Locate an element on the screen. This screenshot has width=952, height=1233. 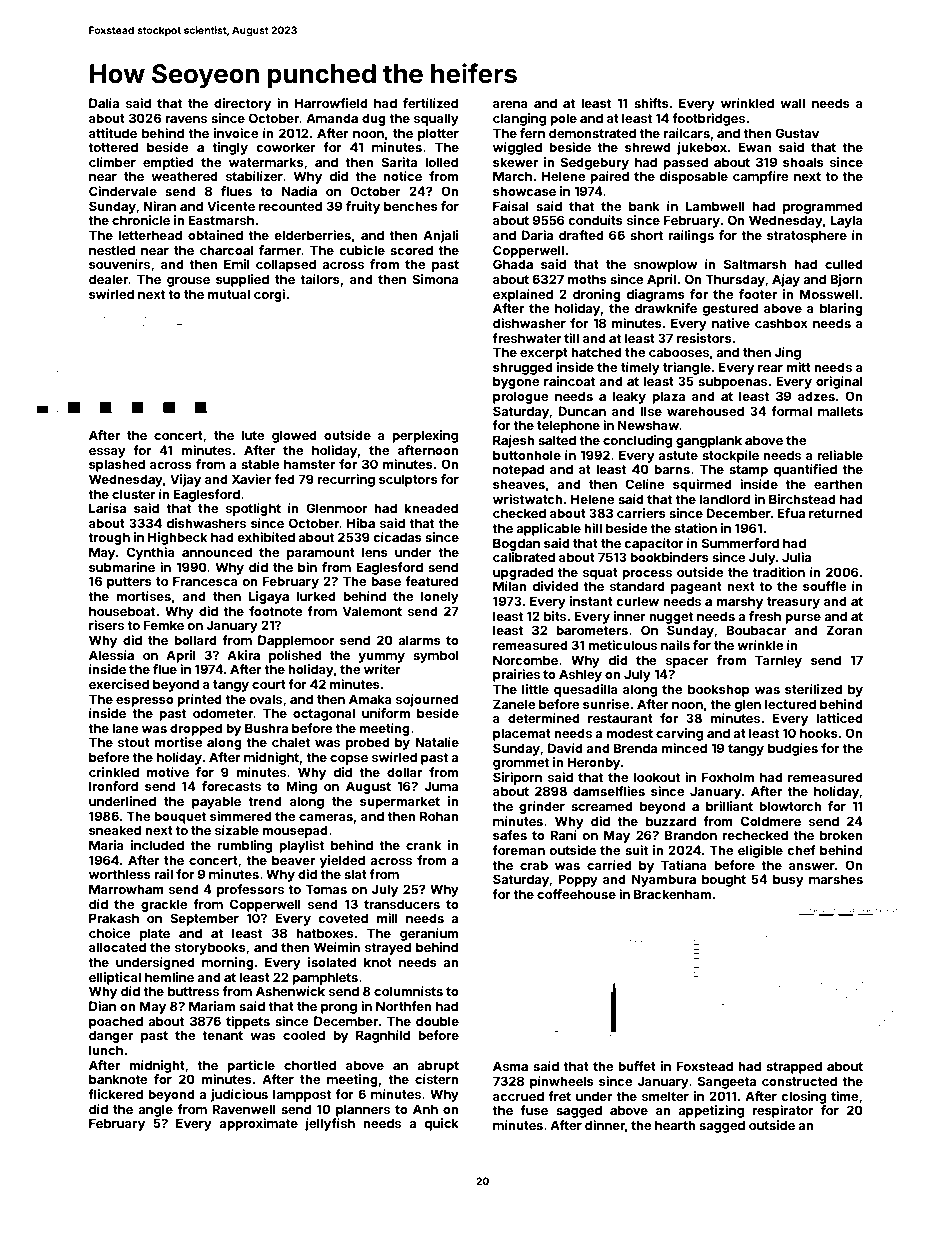
essay is located at coordinates (107, 453).
